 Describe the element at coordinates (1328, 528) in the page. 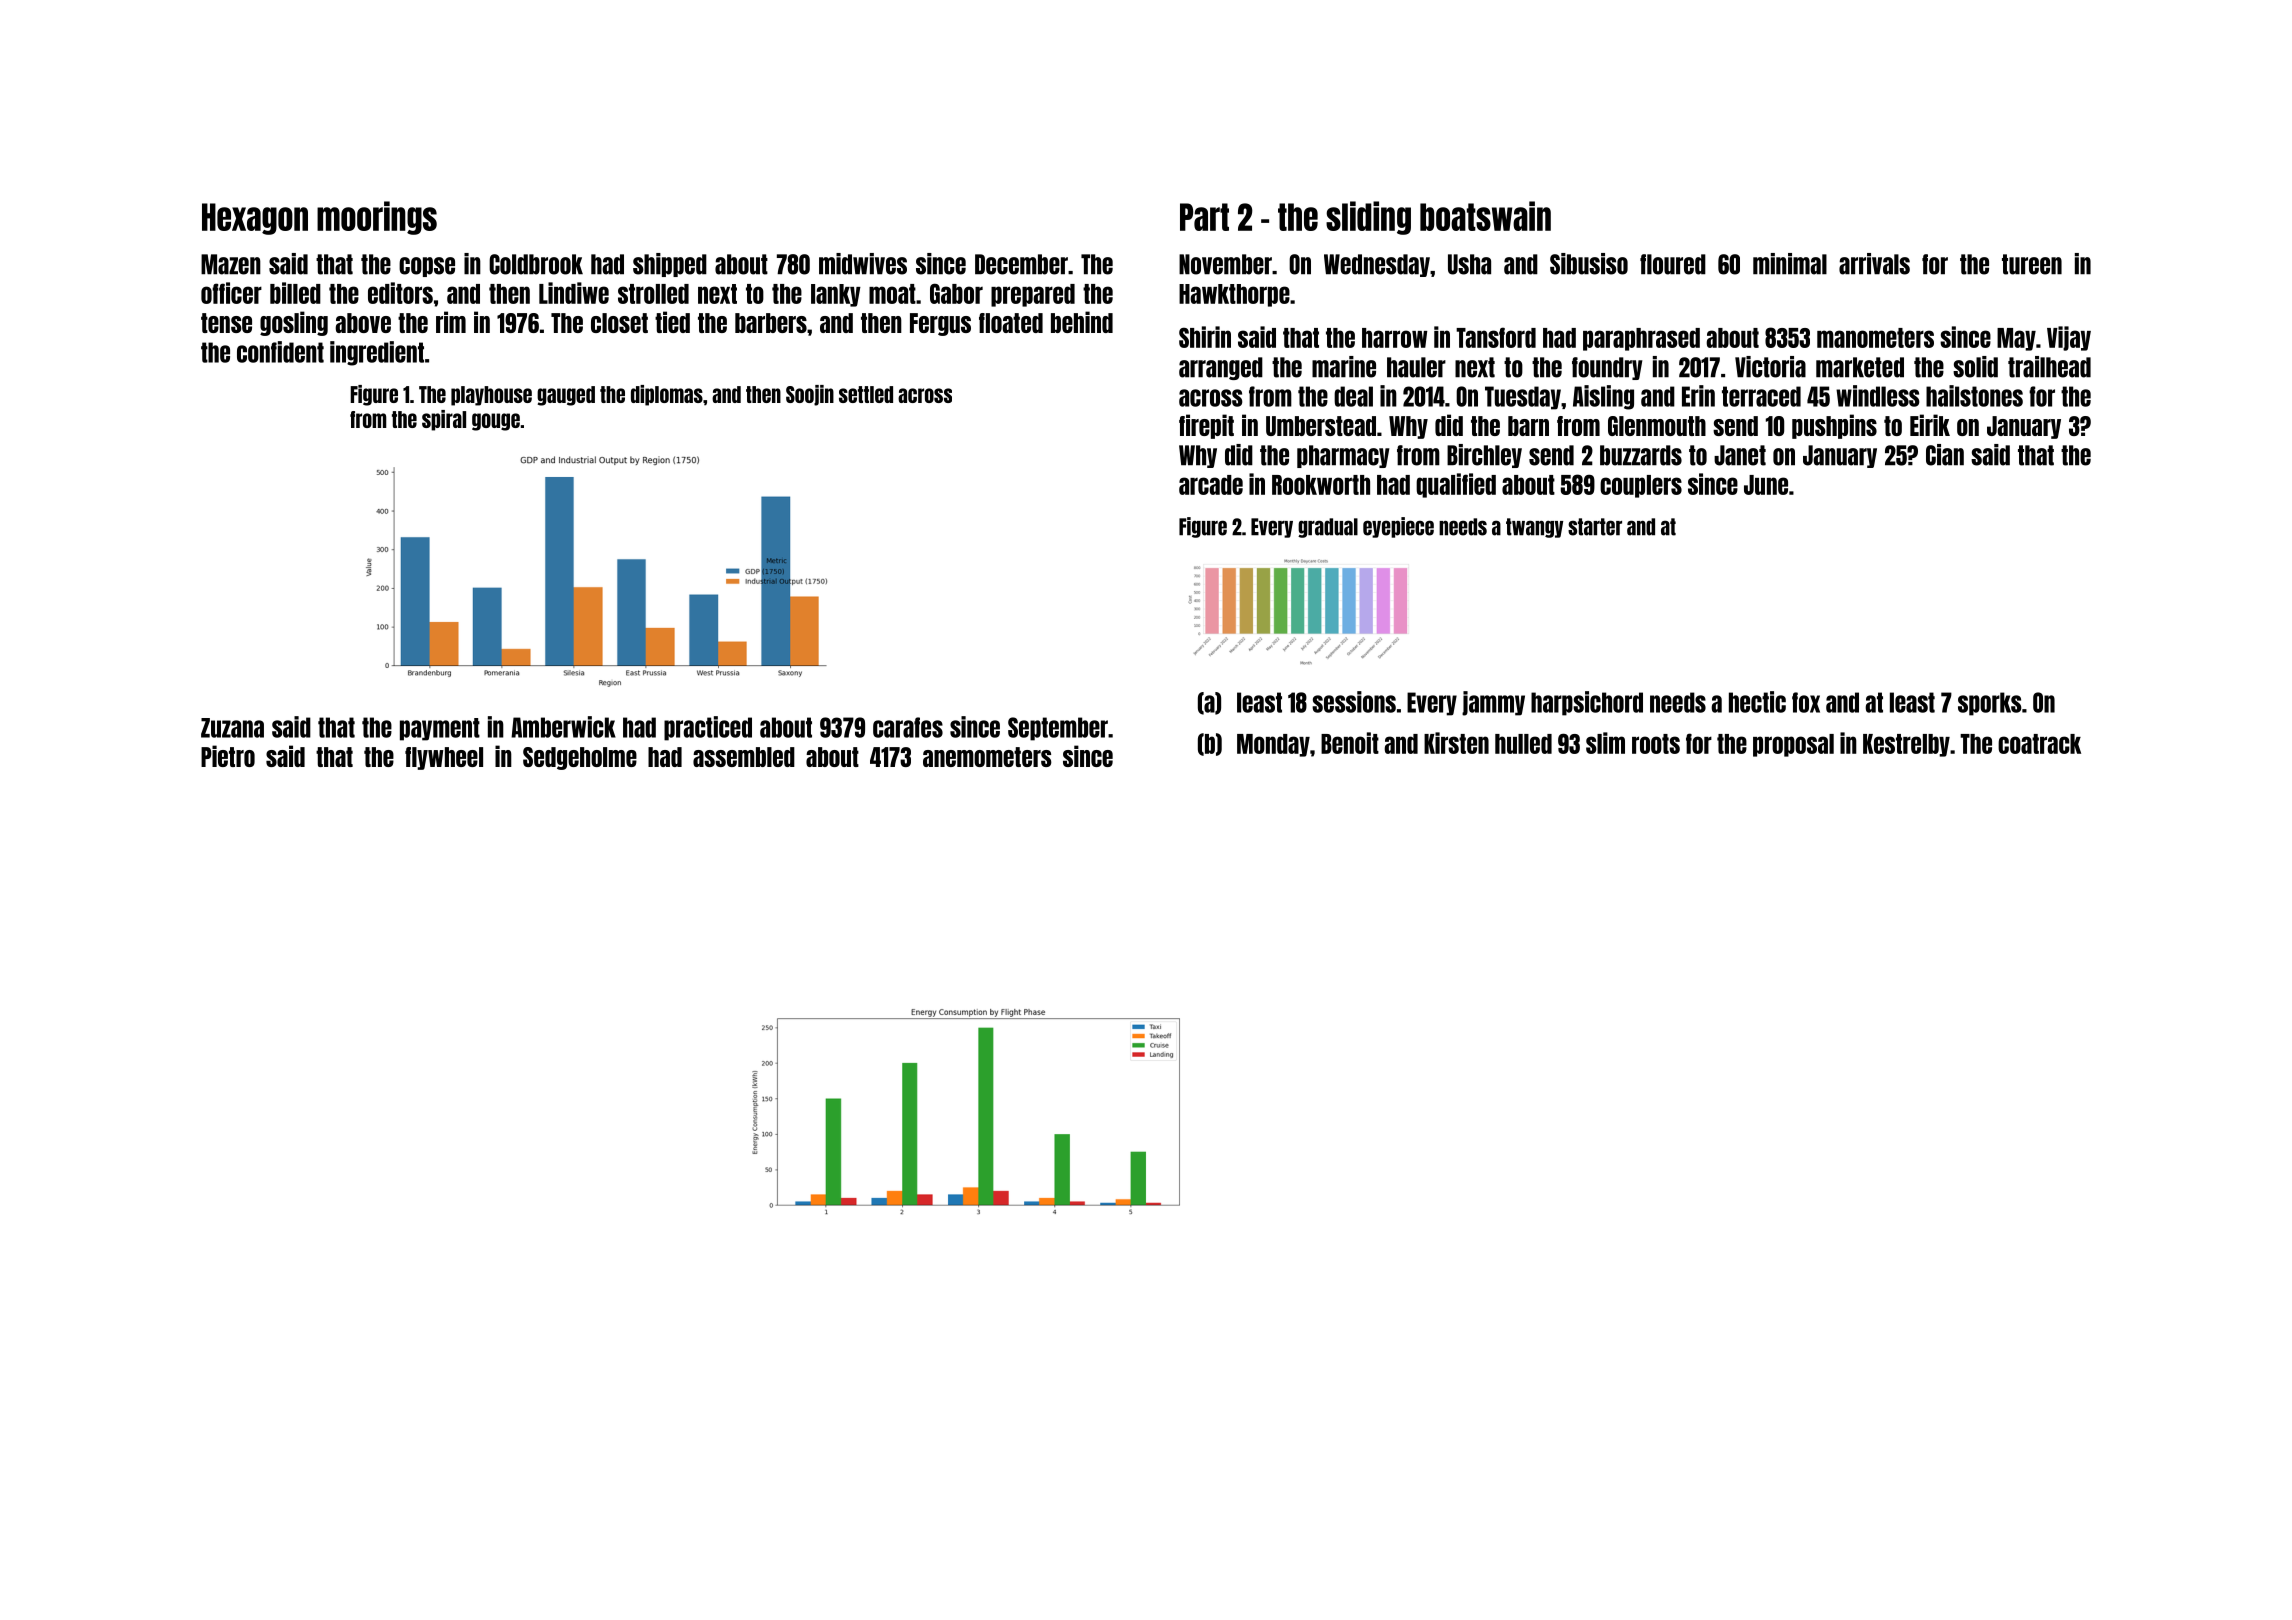

I see `gradual` at that location.
